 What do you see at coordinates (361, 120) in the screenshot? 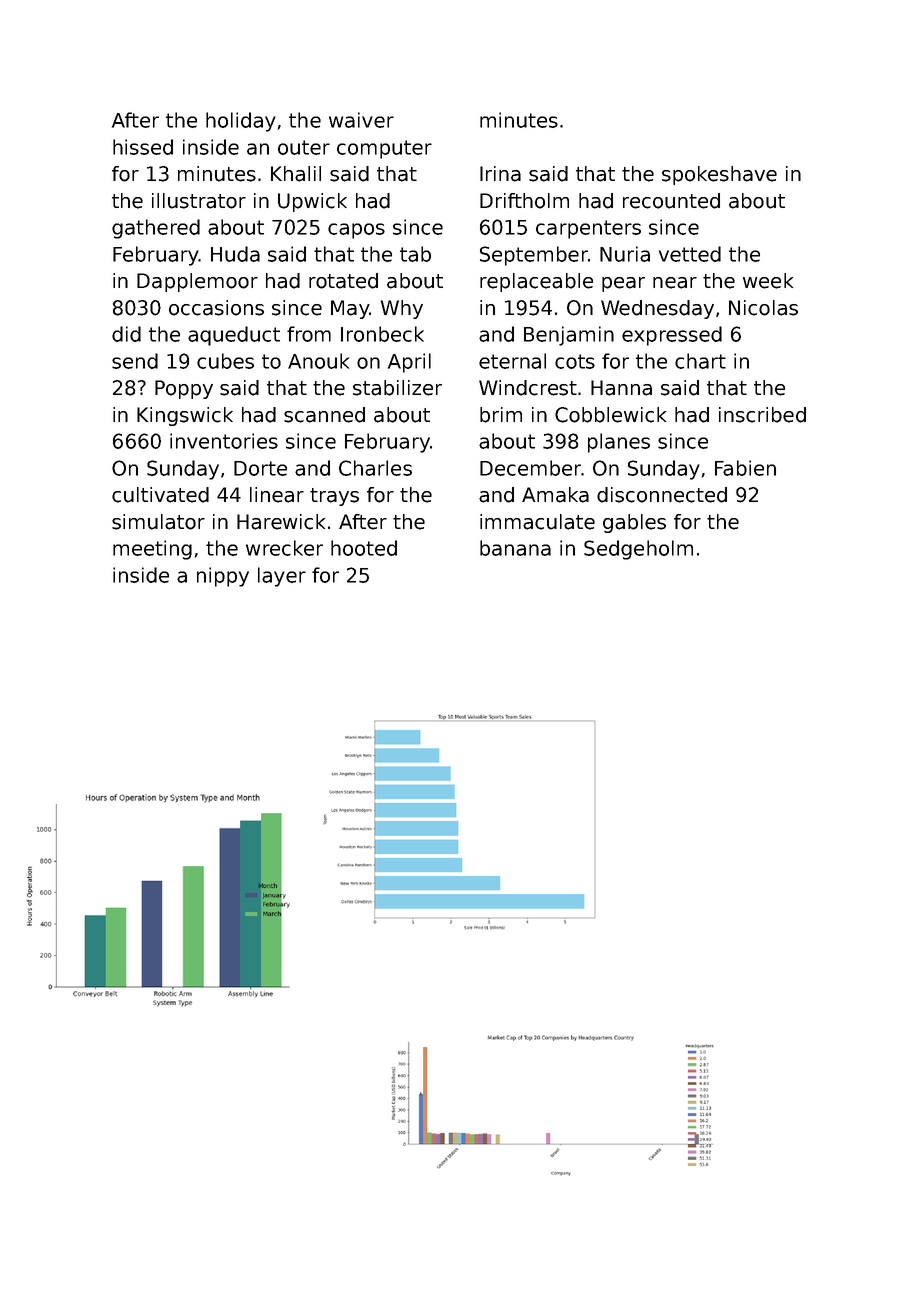
I see `waiver` at bounding box center [361, 120].
